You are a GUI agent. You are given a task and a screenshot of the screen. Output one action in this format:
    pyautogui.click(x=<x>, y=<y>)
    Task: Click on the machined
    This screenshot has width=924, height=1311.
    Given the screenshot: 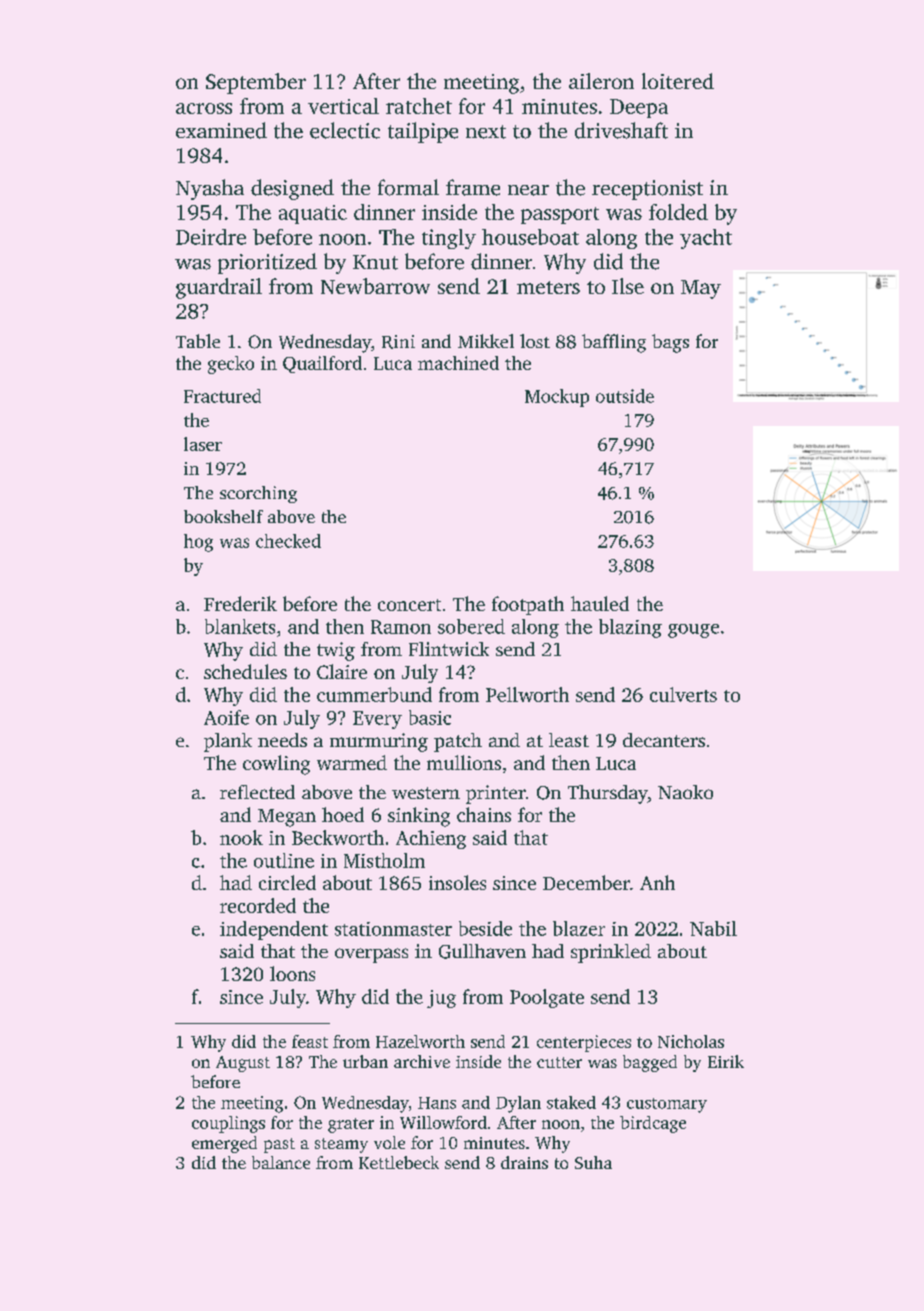 What is the action you would take?
    pyautogui.click(x=458, y=363)
